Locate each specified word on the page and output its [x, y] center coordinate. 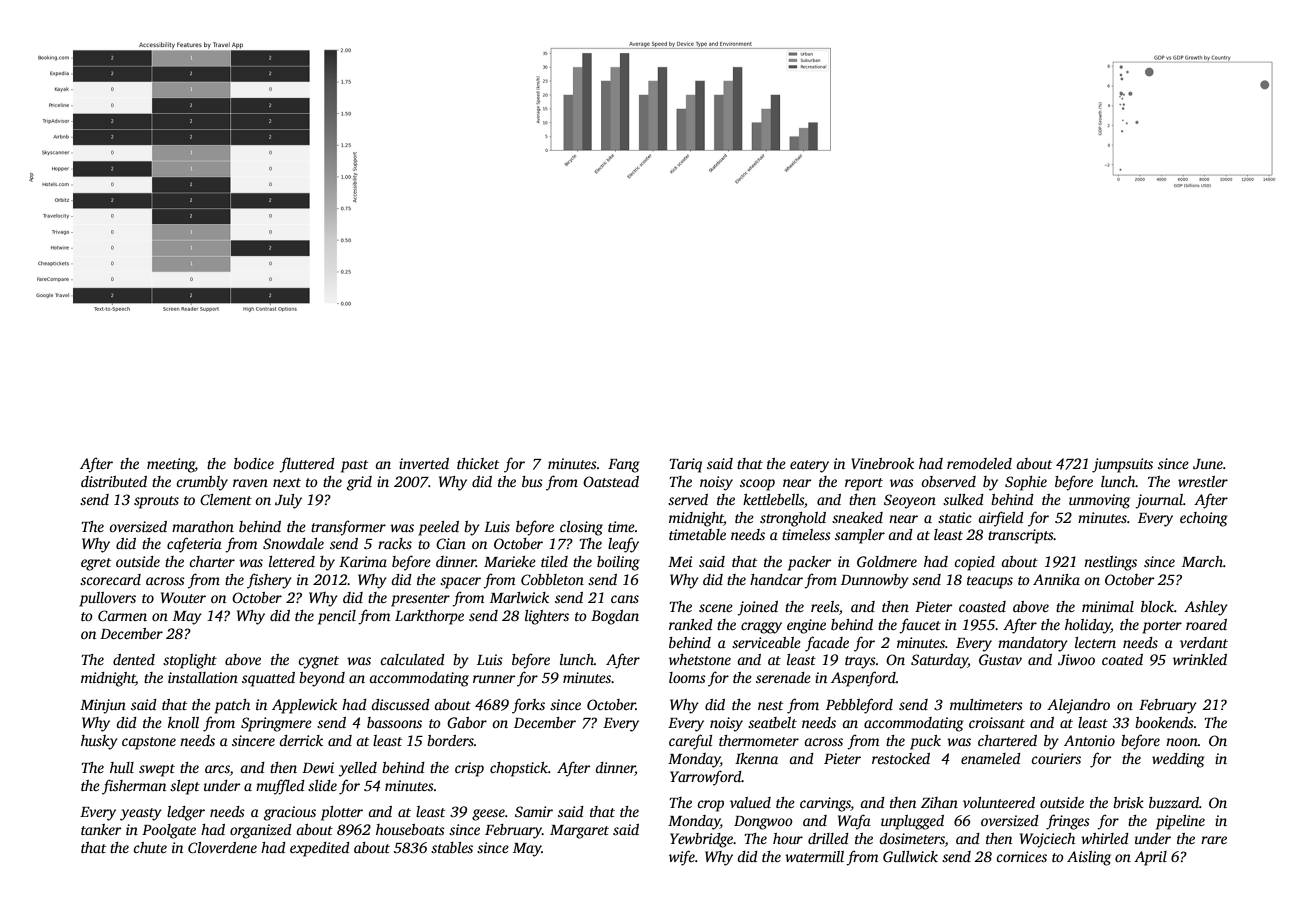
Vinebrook [882, 463]
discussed [400, 704]
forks [528, 706]
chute [150, 847]
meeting [171, 465]
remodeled [979, 463]
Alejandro [1078, 706]
